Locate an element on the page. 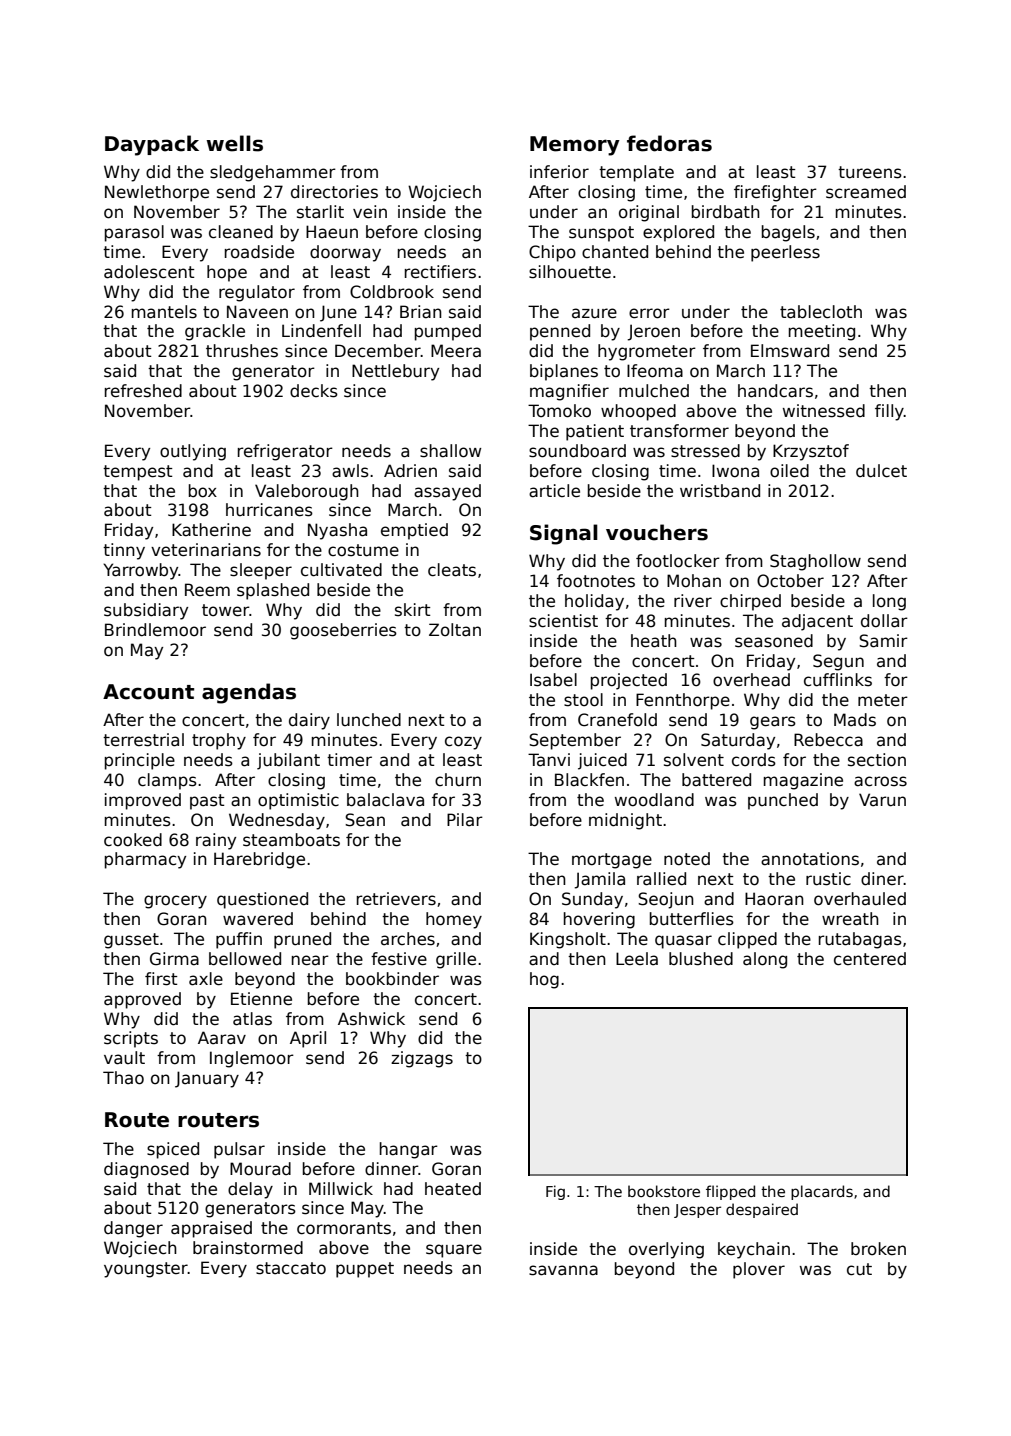  December is located at coordinates (378, 351).
